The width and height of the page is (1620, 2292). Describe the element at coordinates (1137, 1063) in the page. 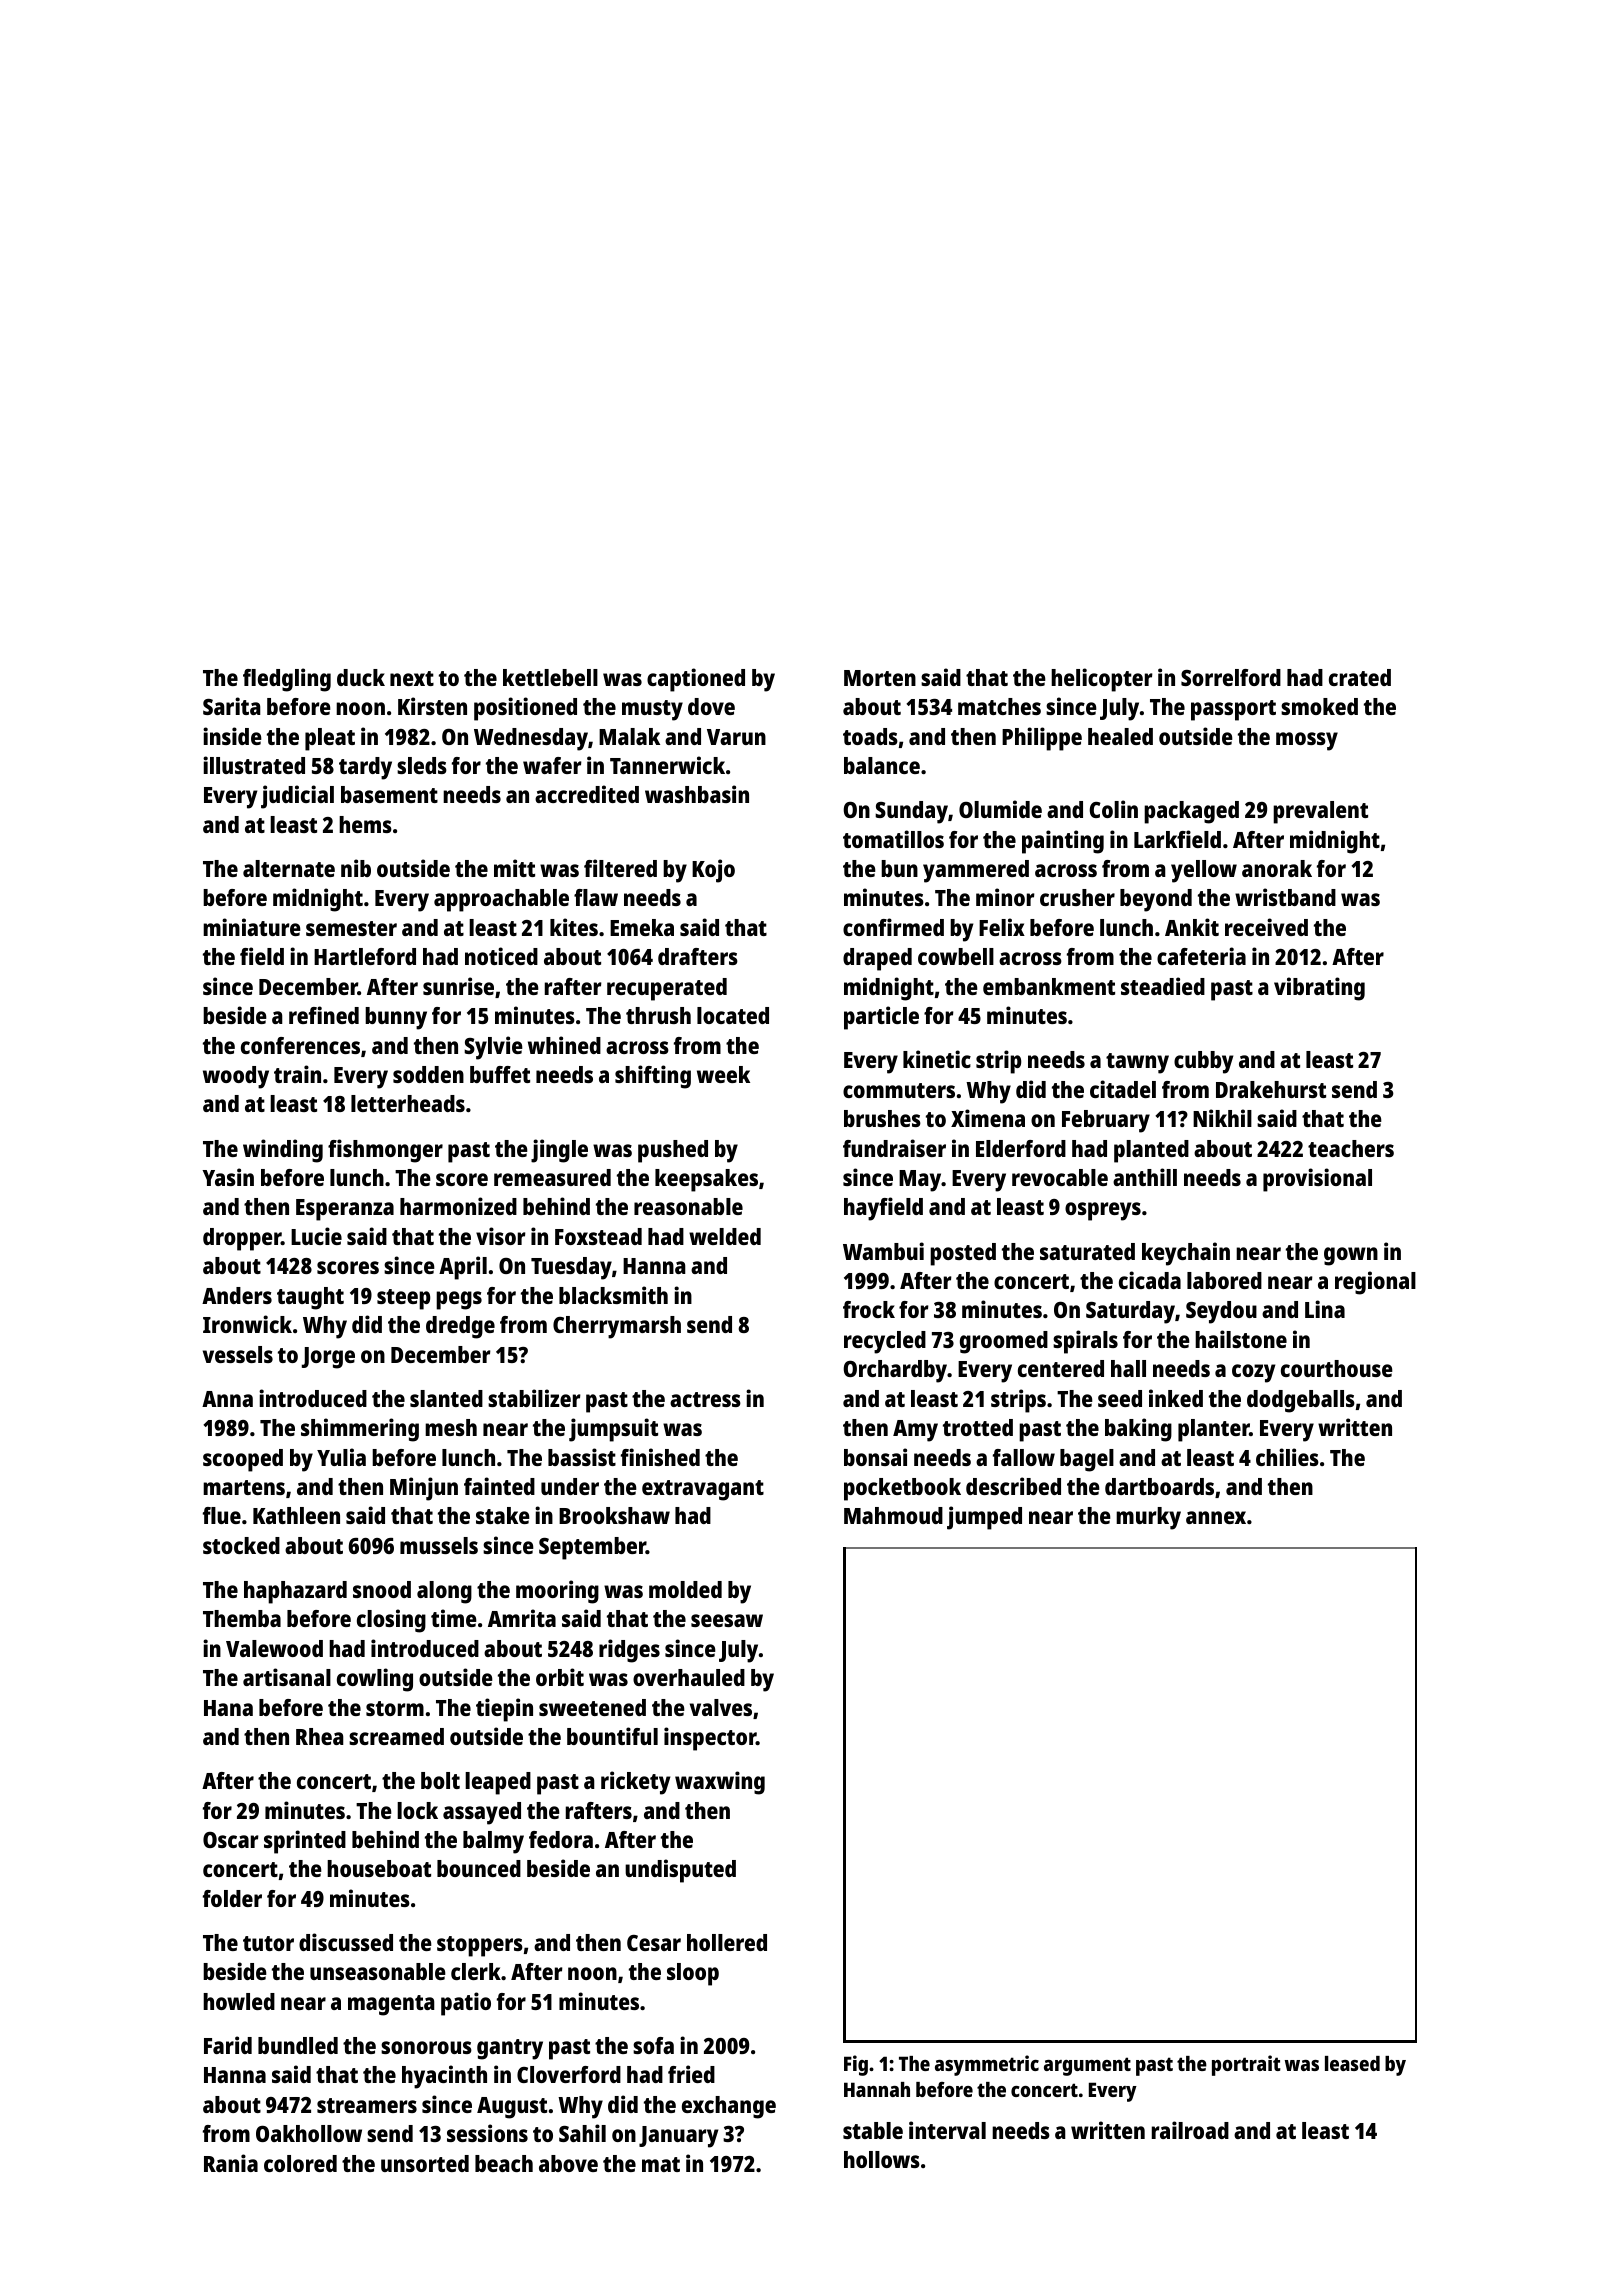

I see `tawny` at that location.
